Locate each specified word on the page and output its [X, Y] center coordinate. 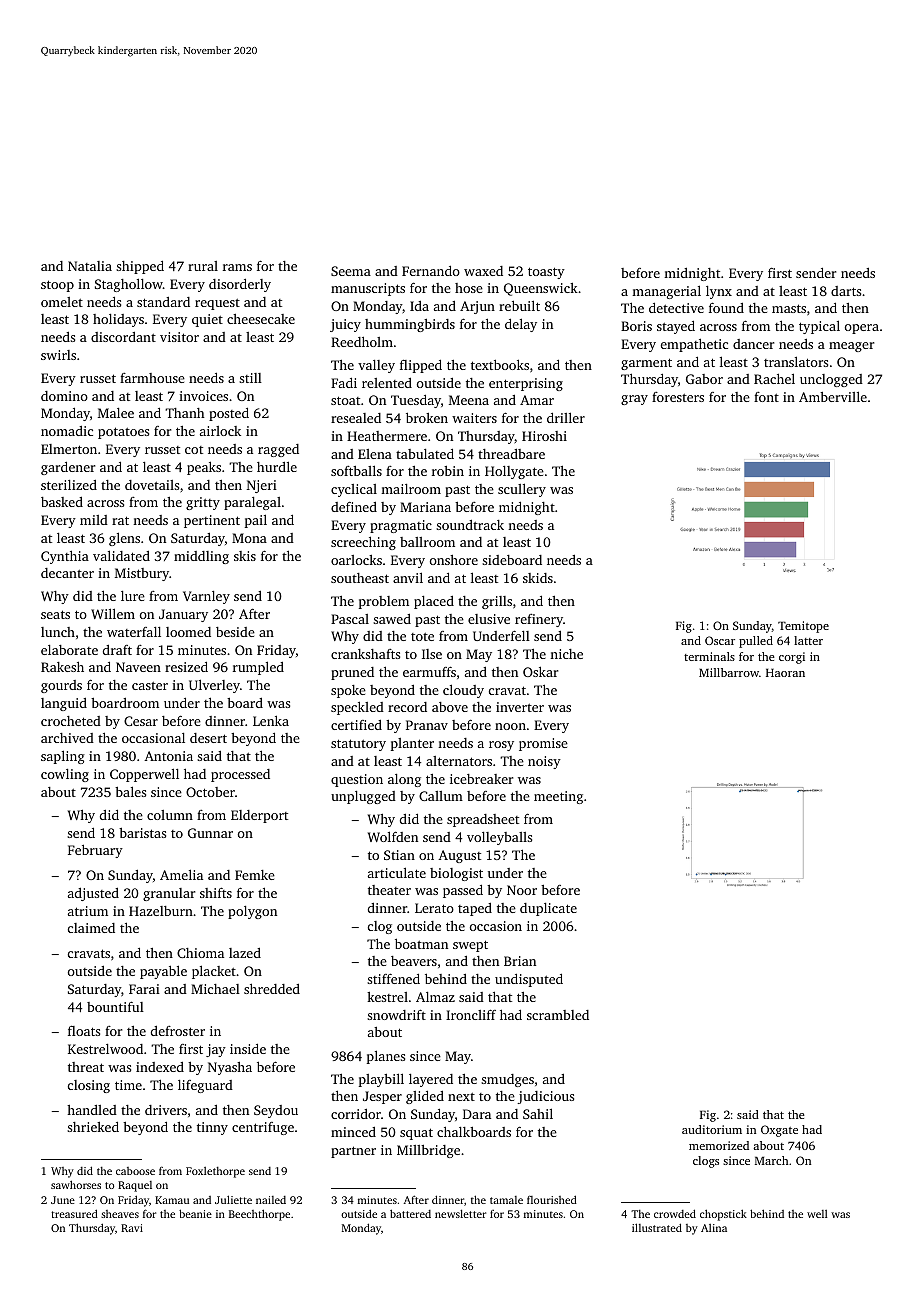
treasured [74, 1213]
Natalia [90, 266]
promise [543, 744]
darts [846, 291]
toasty [546, 273]
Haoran [785, 672]
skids [538, 578]
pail [256, 521]
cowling [65, 775]
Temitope [803, 627]
